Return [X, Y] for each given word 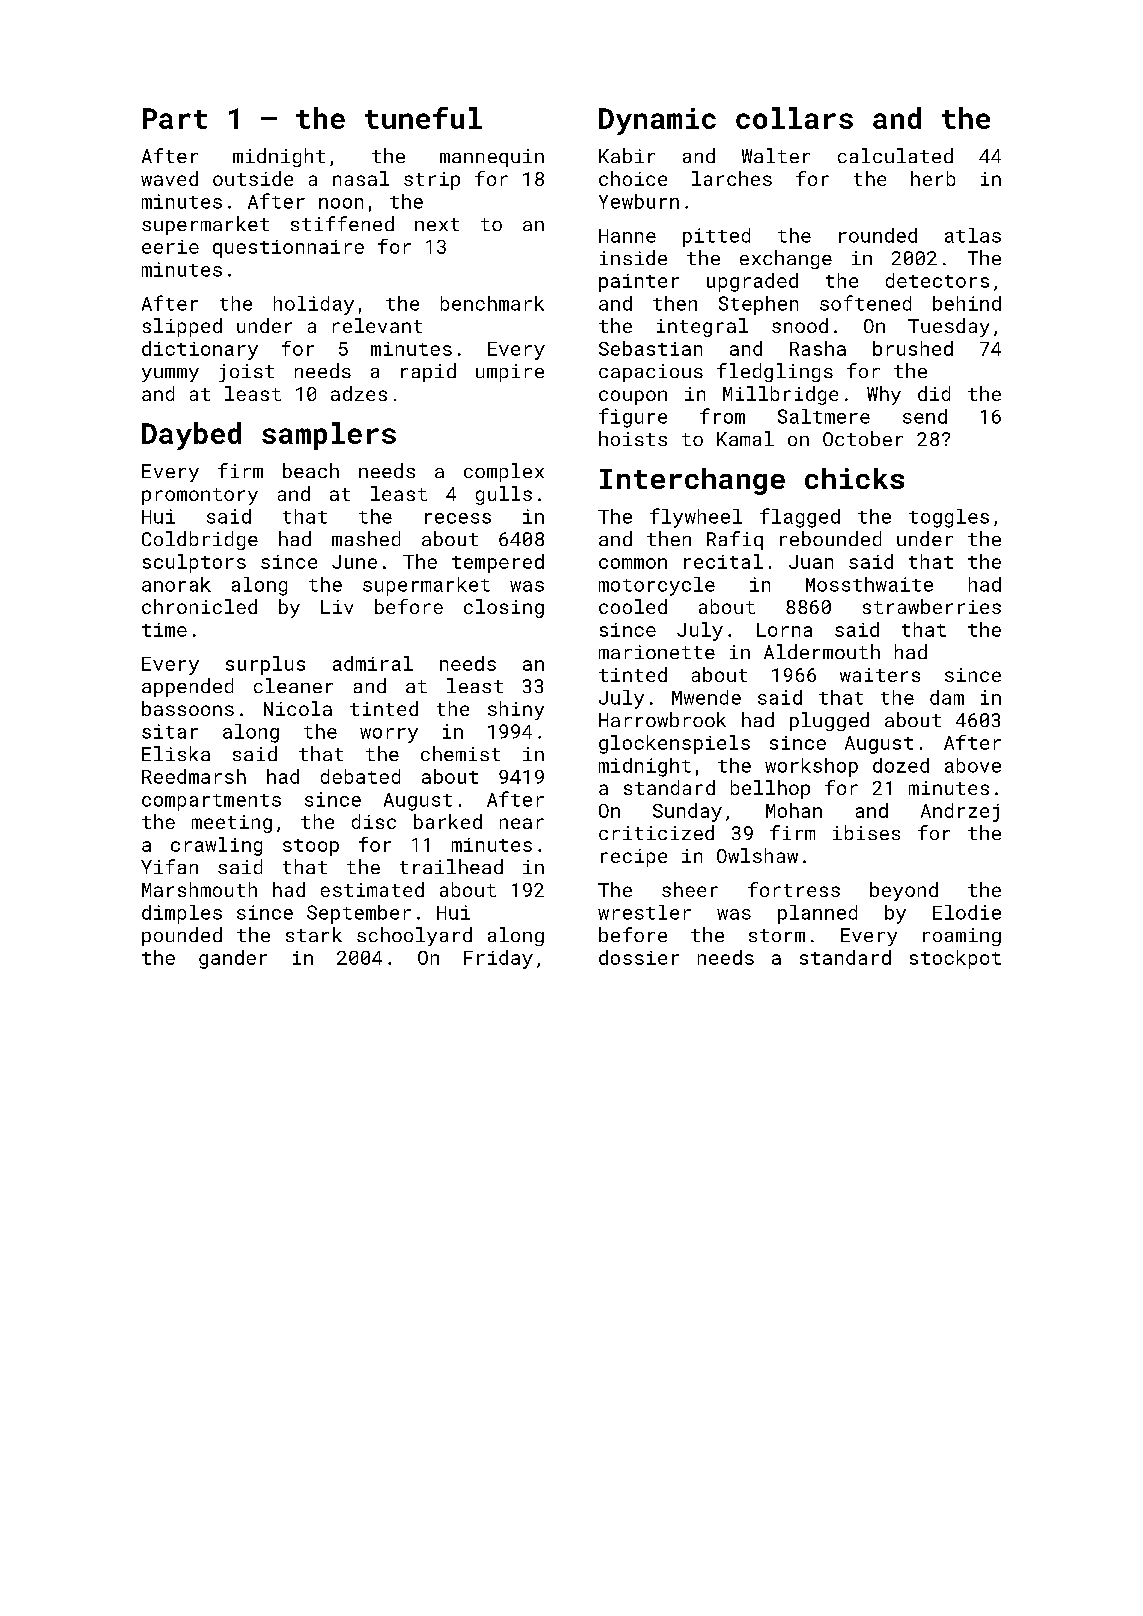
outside [253, 178]
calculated [895, 155]
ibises [866, 832]
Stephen [758, 305]
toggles [949, 518]
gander [233, 959]
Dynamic [657, 121]
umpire [510, 373]
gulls [504, 495]
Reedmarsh [194, 776]
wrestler [644, 912]
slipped [182, 327]
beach [311, 470]
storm [777, 935]
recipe [634, 858]
